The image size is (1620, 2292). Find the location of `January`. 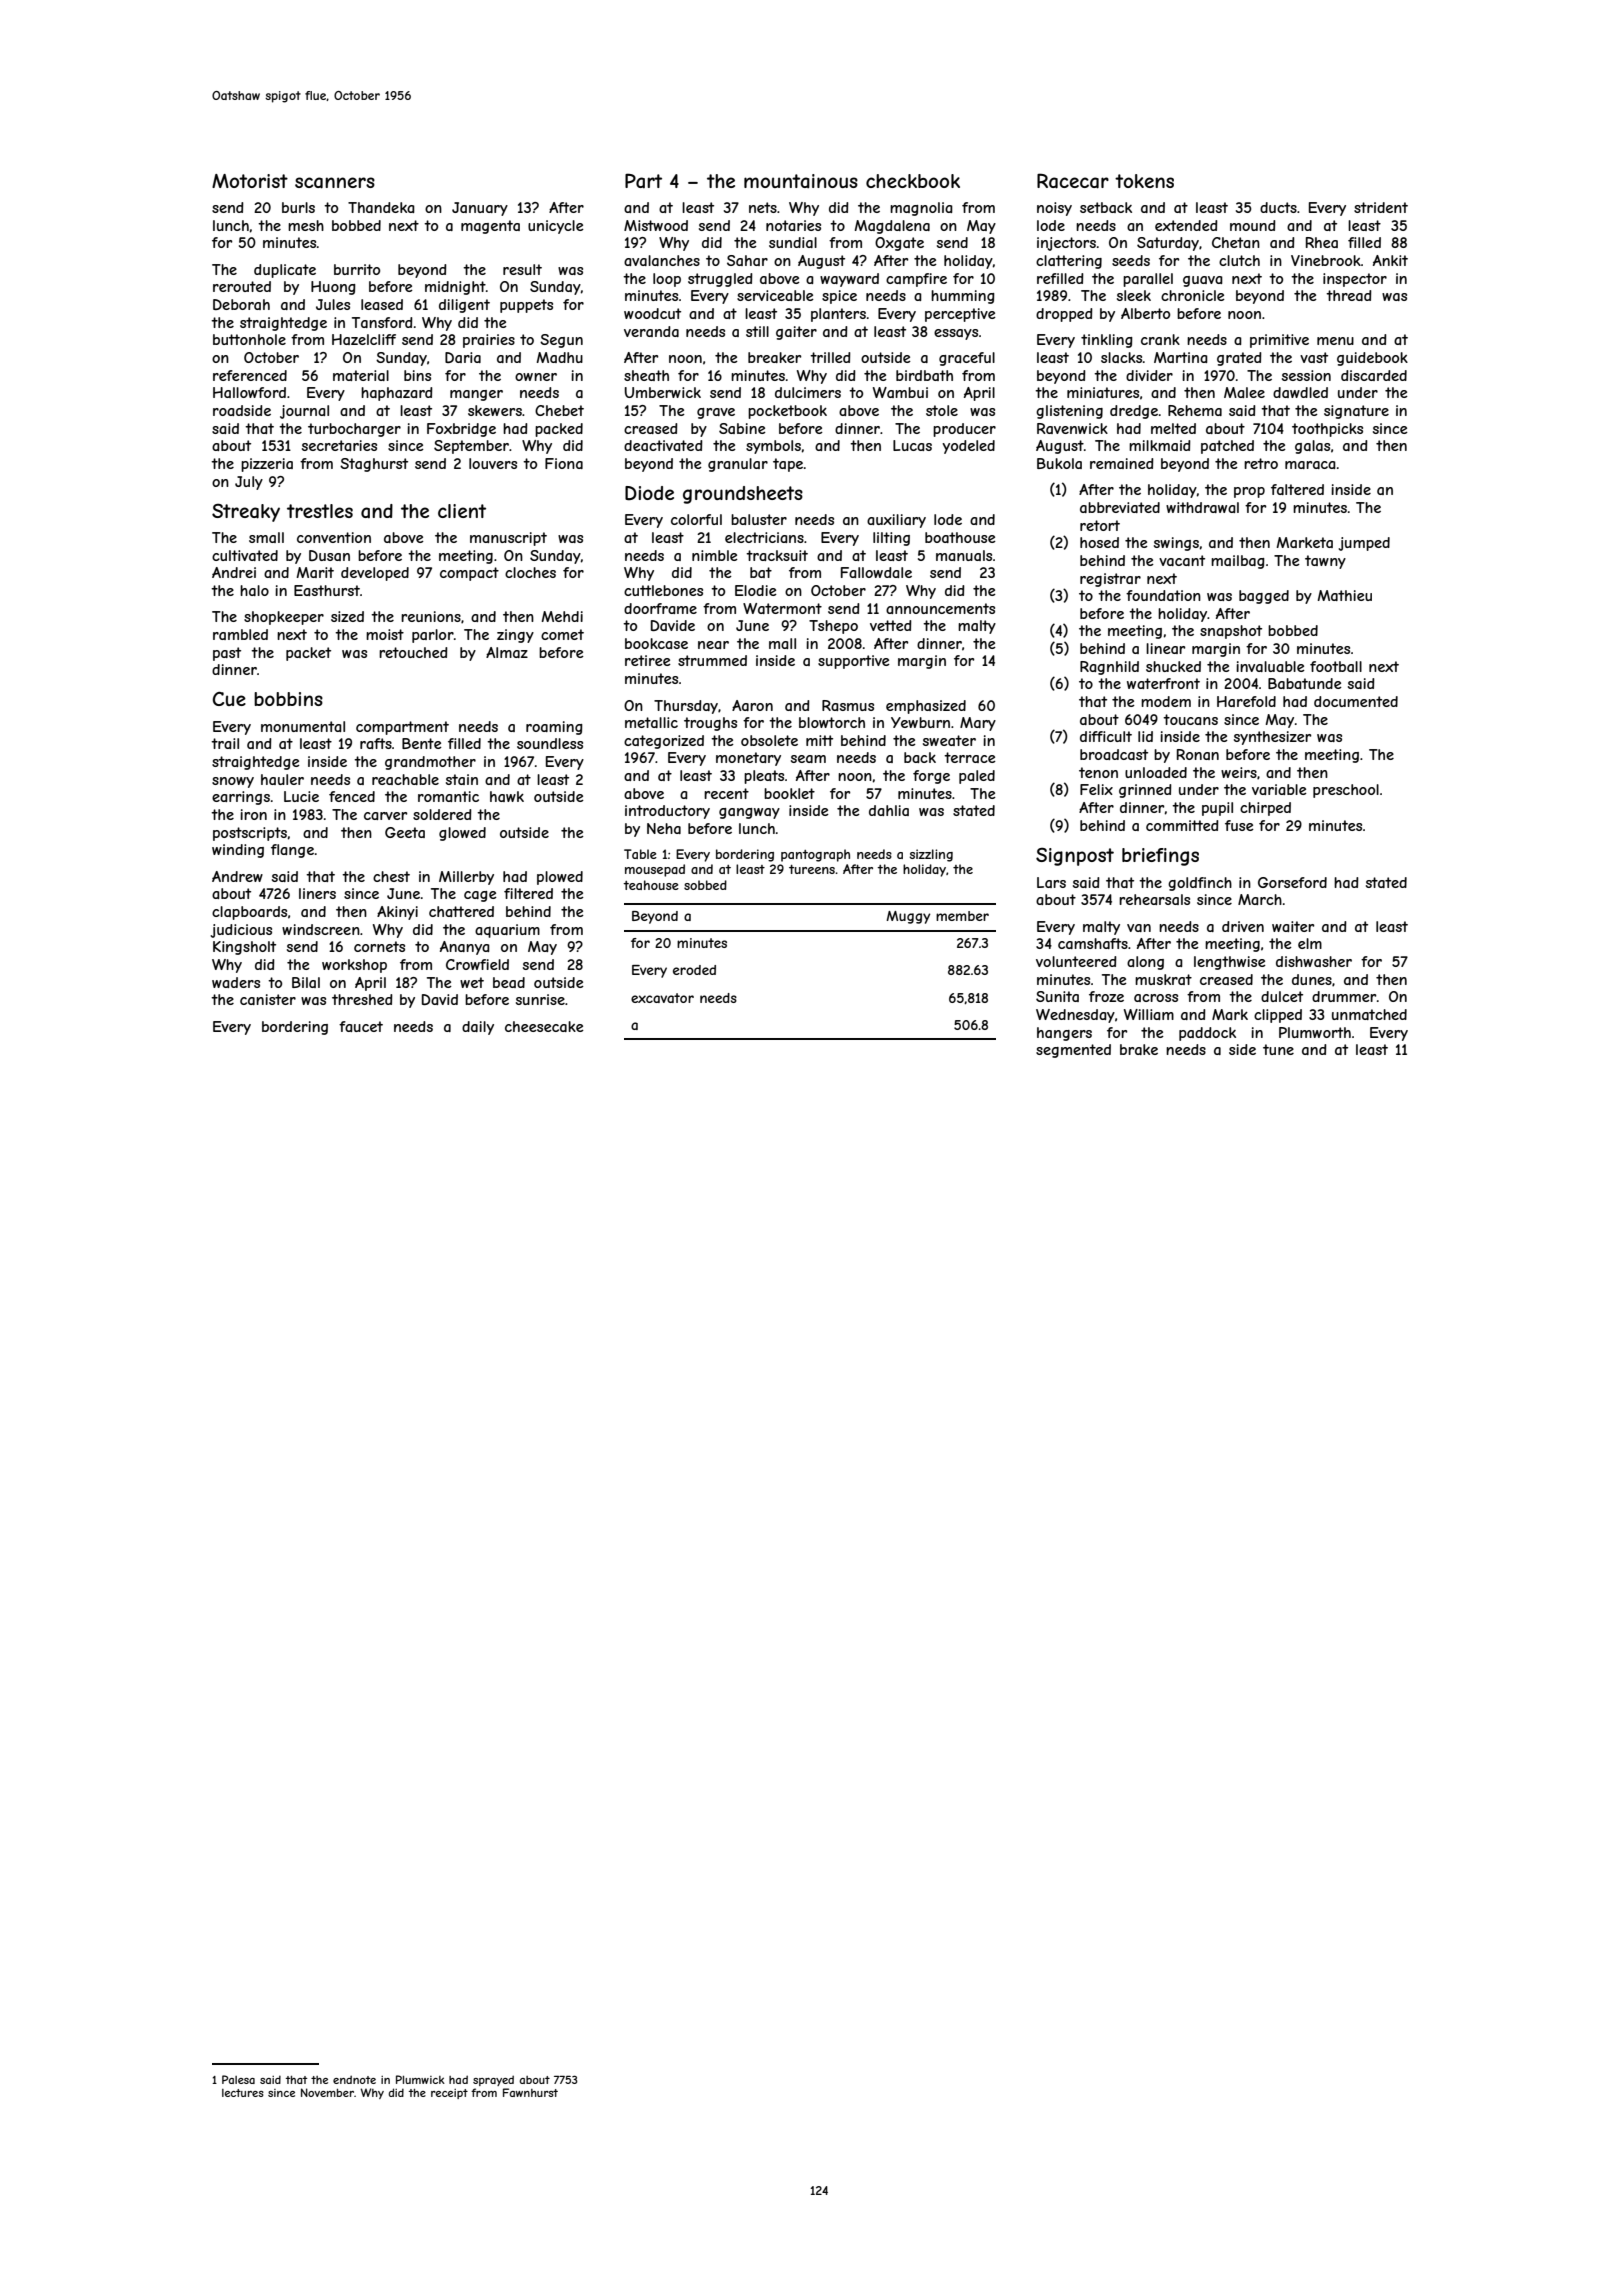

January is located at coordinates (480, 209).
